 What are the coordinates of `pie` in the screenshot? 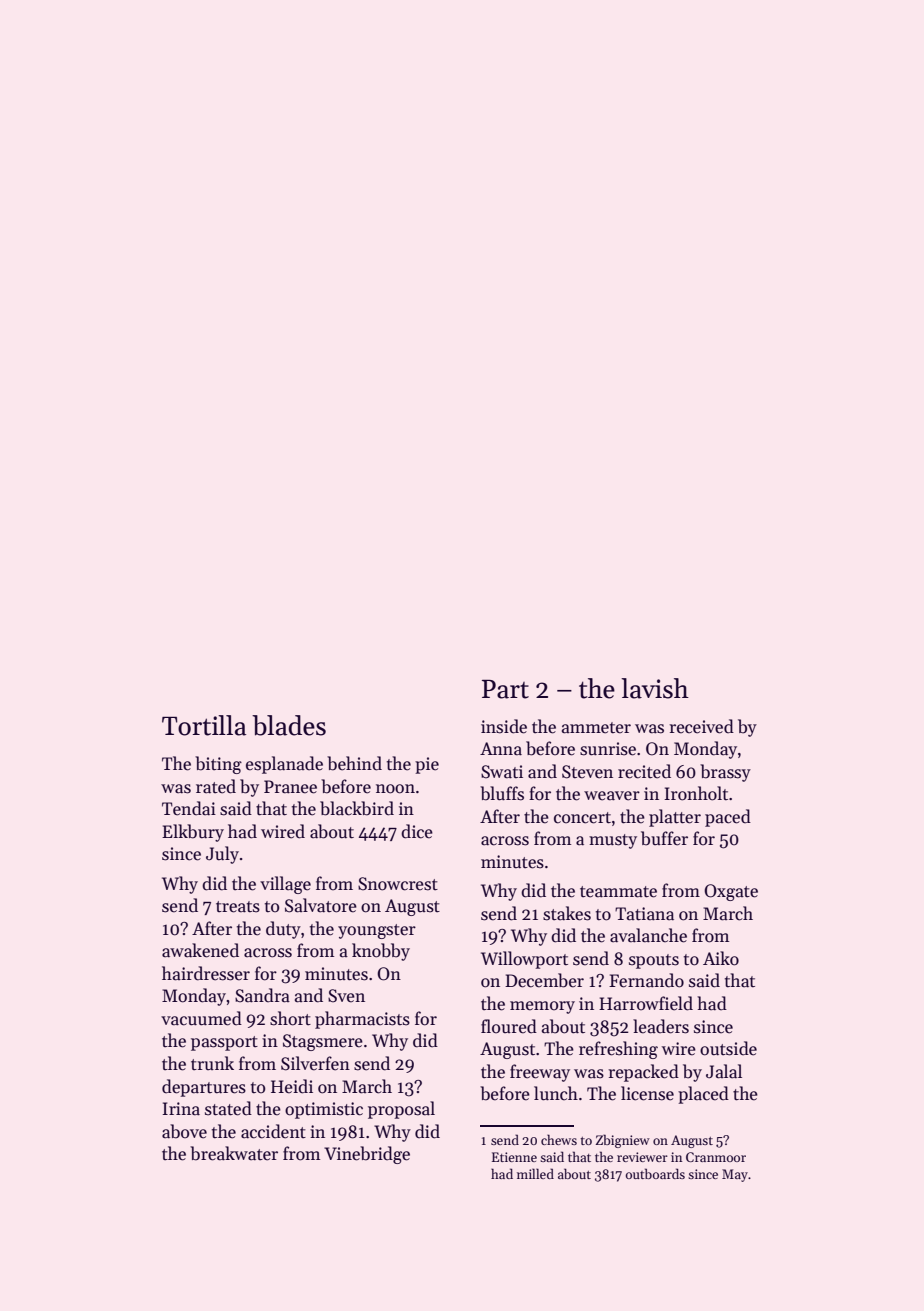 It's located at (427, 765).
